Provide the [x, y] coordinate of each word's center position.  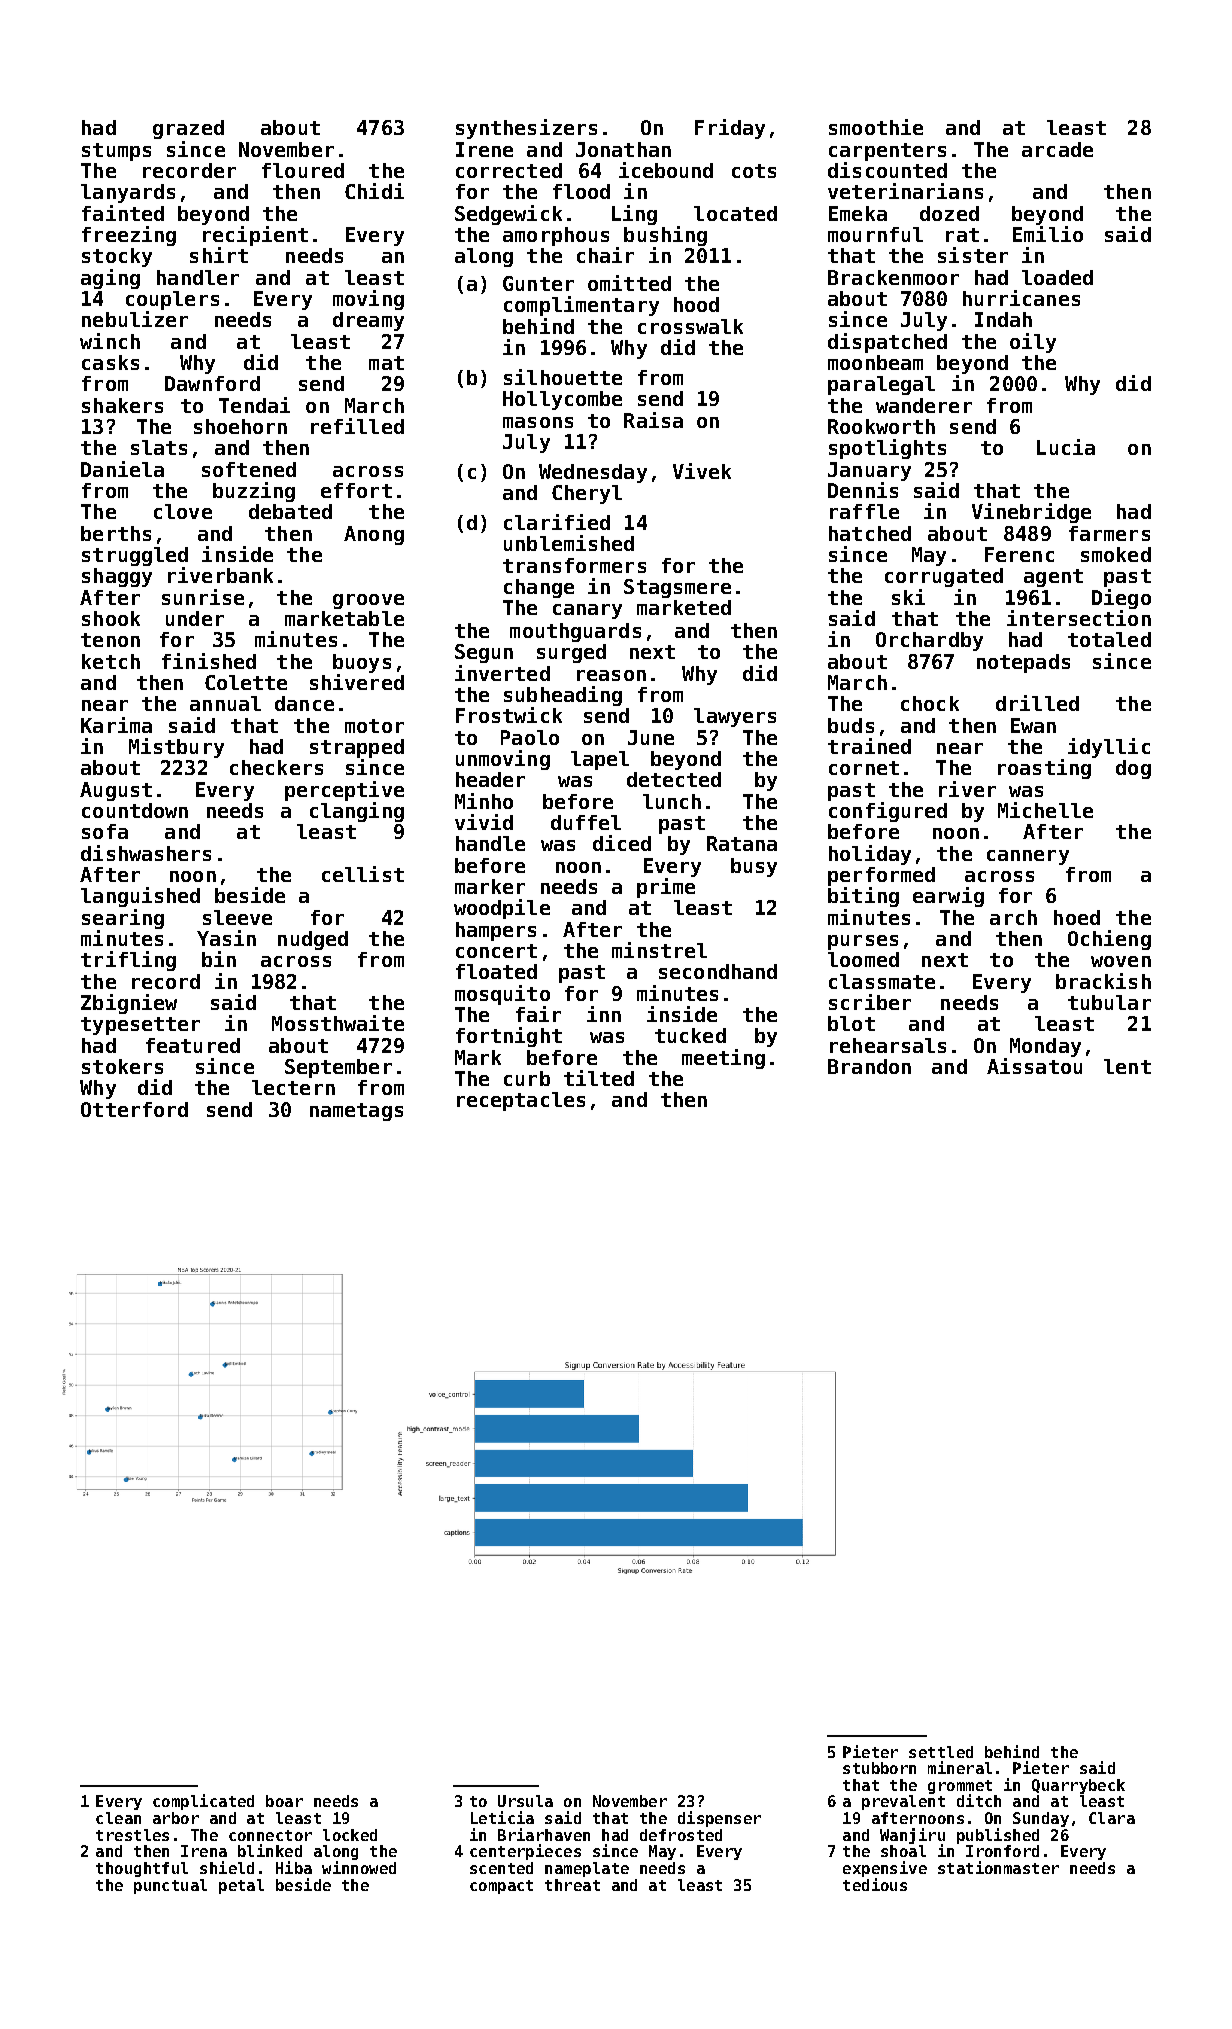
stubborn [879, 1768]
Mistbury [176, 748]
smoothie [876, 127]
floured [303, 170]
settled [941, 1752]
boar [284, 1801]
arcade [1057, 149]
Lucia [1066, 447]
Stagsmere [677, 588]
